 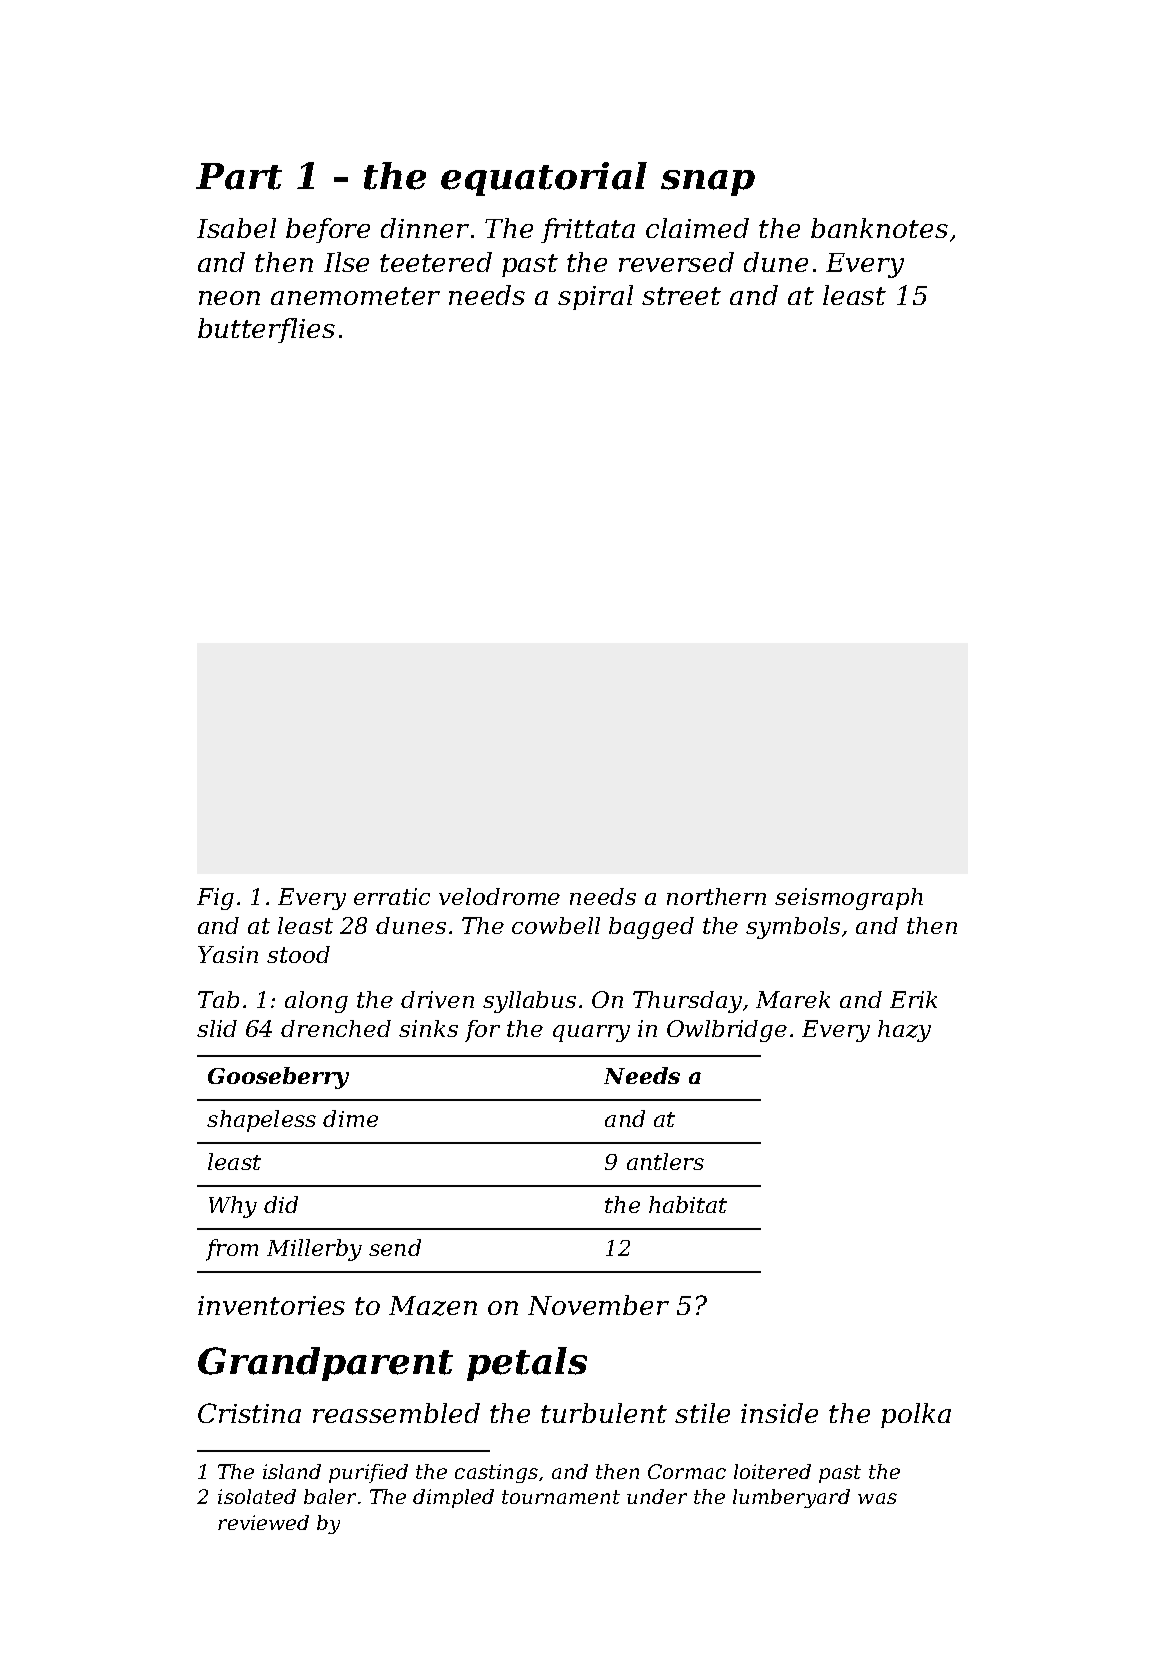 What do you see at coordinates (499, 896) in the page?
I see `velodrome` at bounding box center [499, 896].
